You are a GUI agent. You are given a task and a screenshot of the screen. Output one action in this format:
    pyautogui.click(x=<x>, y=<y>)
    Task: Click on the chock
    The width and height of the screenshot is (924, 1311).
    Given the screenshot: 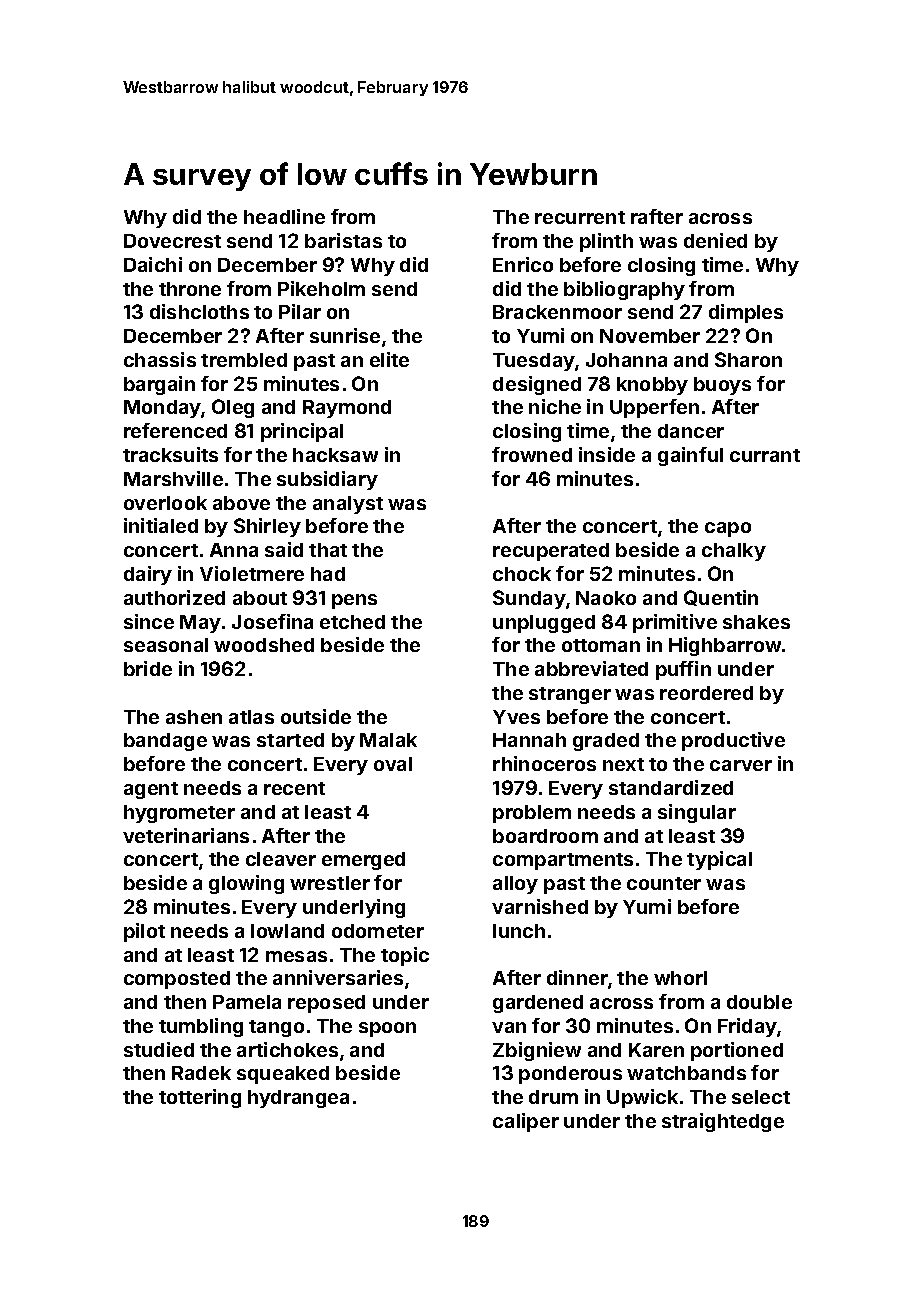 What is the action you would take?
    pyautogui.click(x=522, y=574)
